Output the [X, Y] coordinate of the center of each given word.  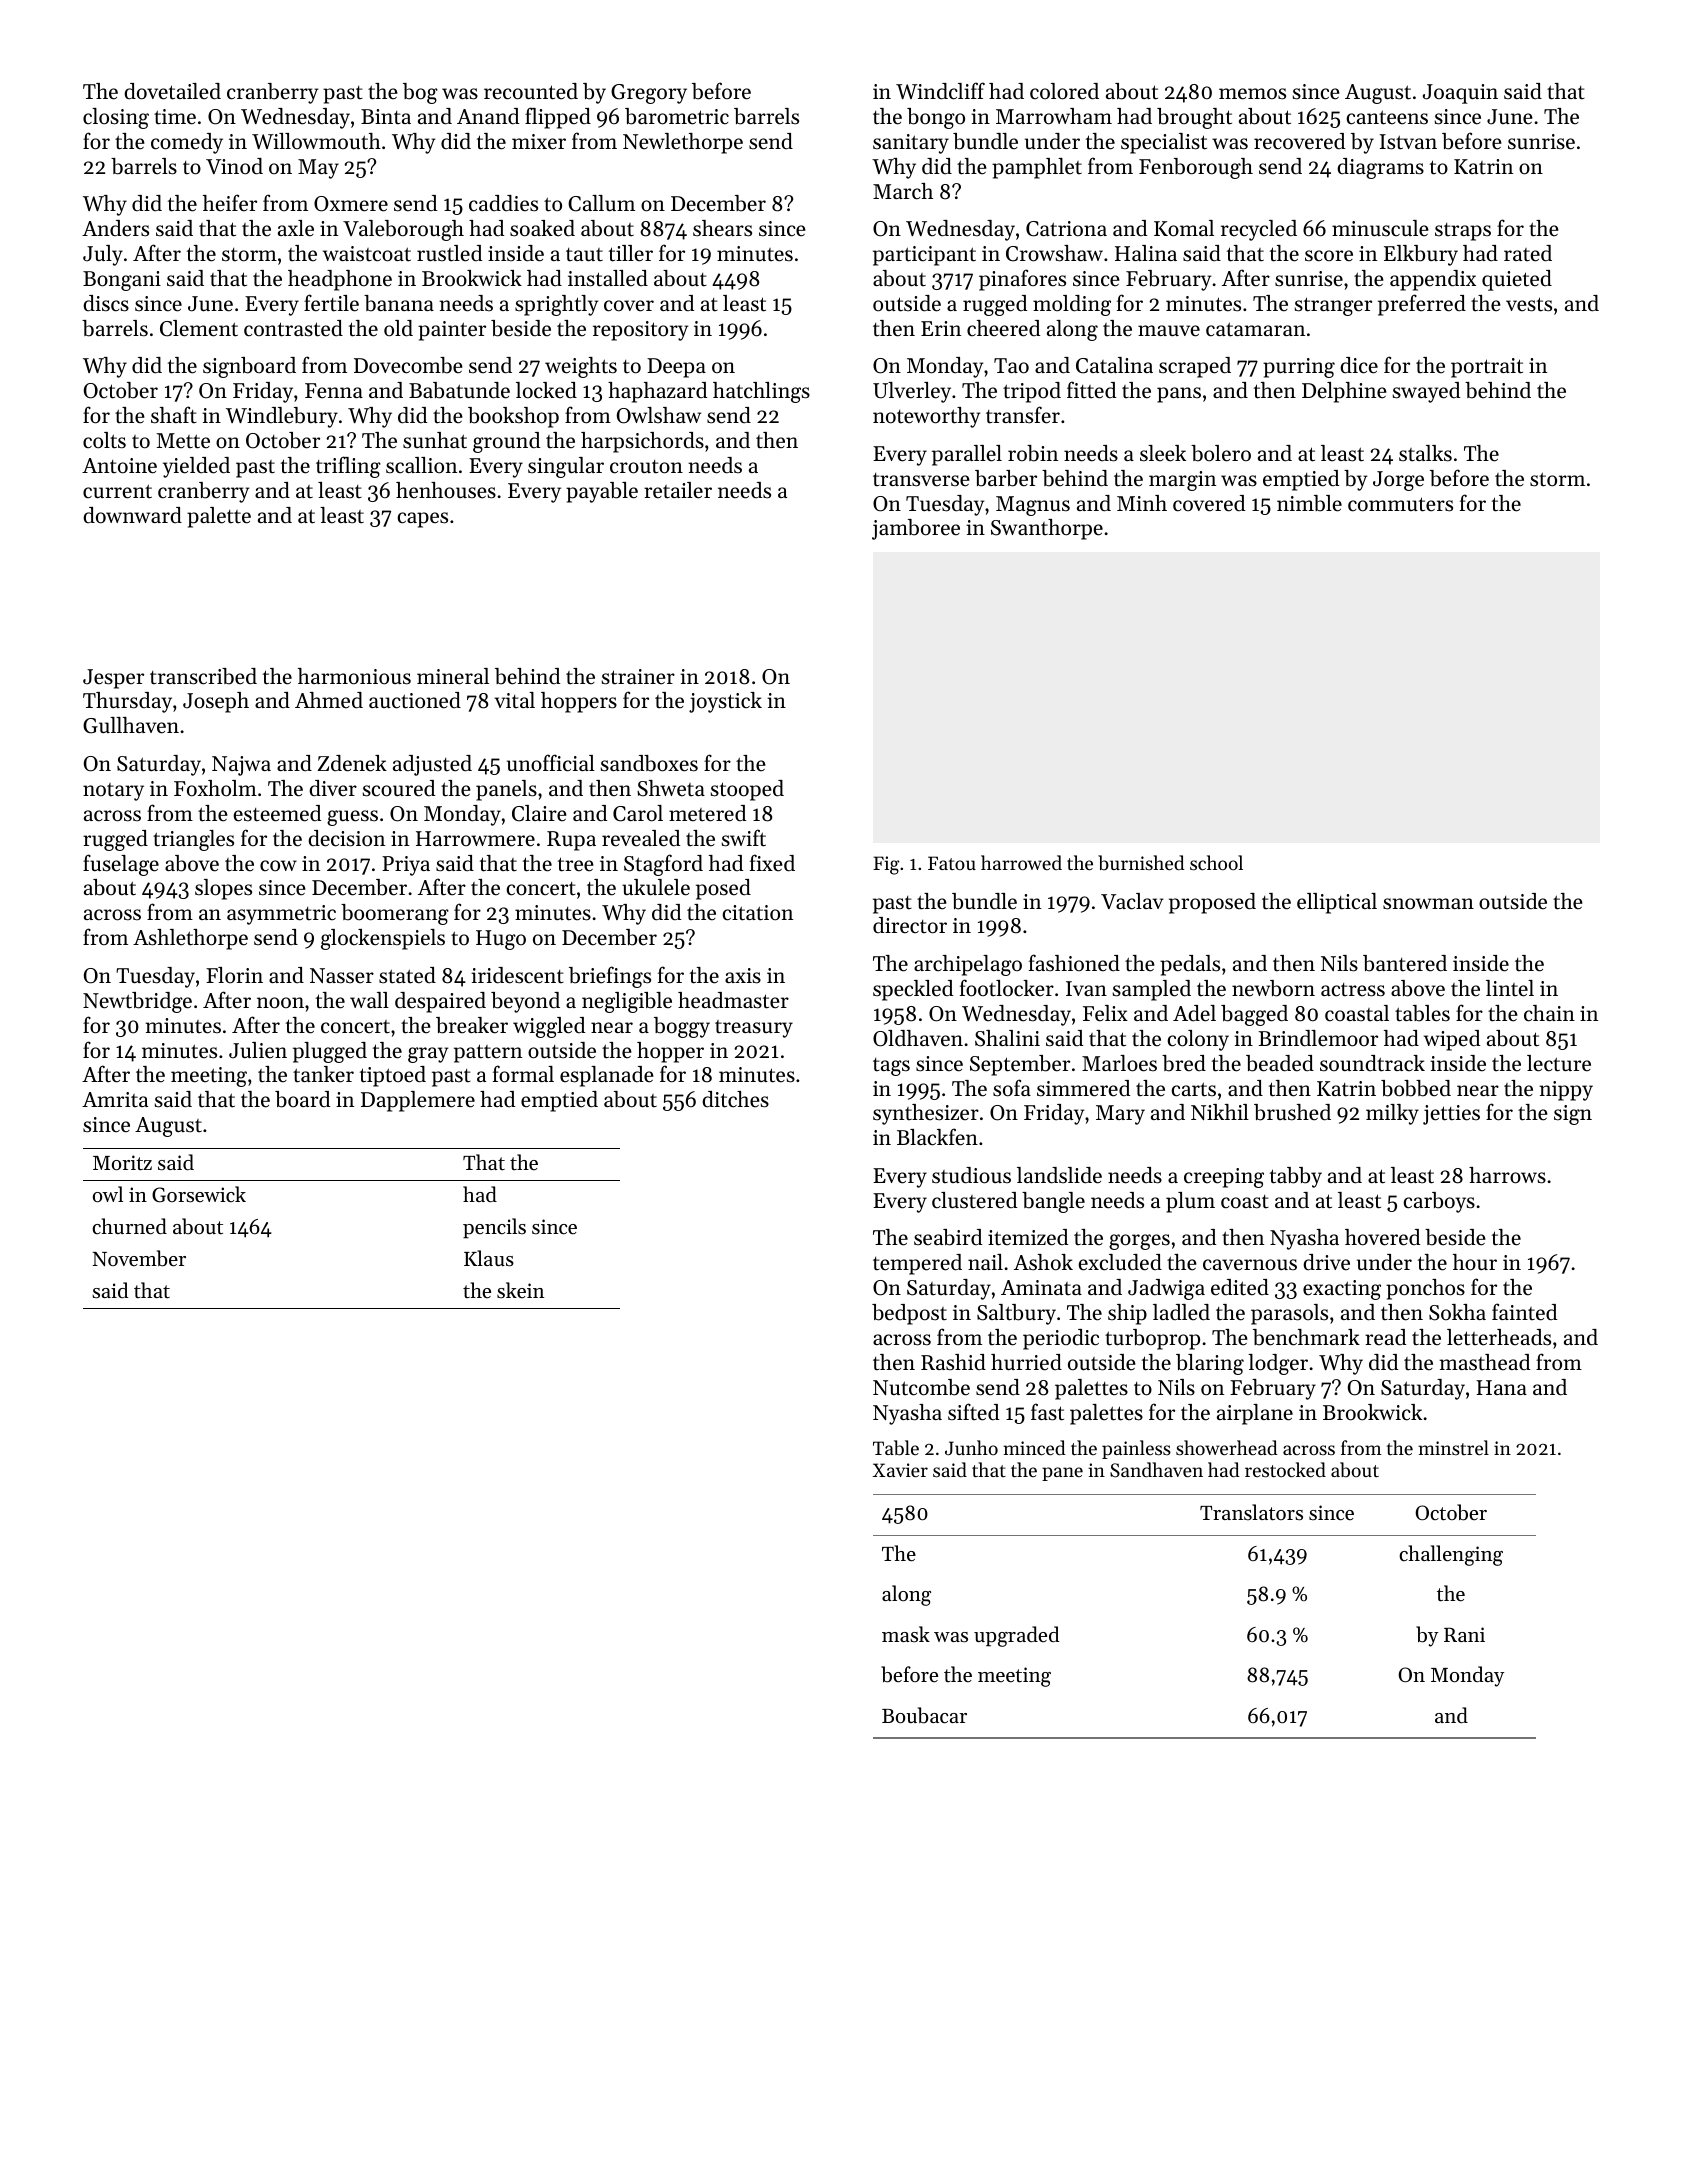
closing [116, 118]
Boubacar [924, 1715]
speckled [913, 990]
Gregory [649, 94]
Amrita [115, 1099]
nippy [1566, 1091]
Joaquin [1460, 94]
